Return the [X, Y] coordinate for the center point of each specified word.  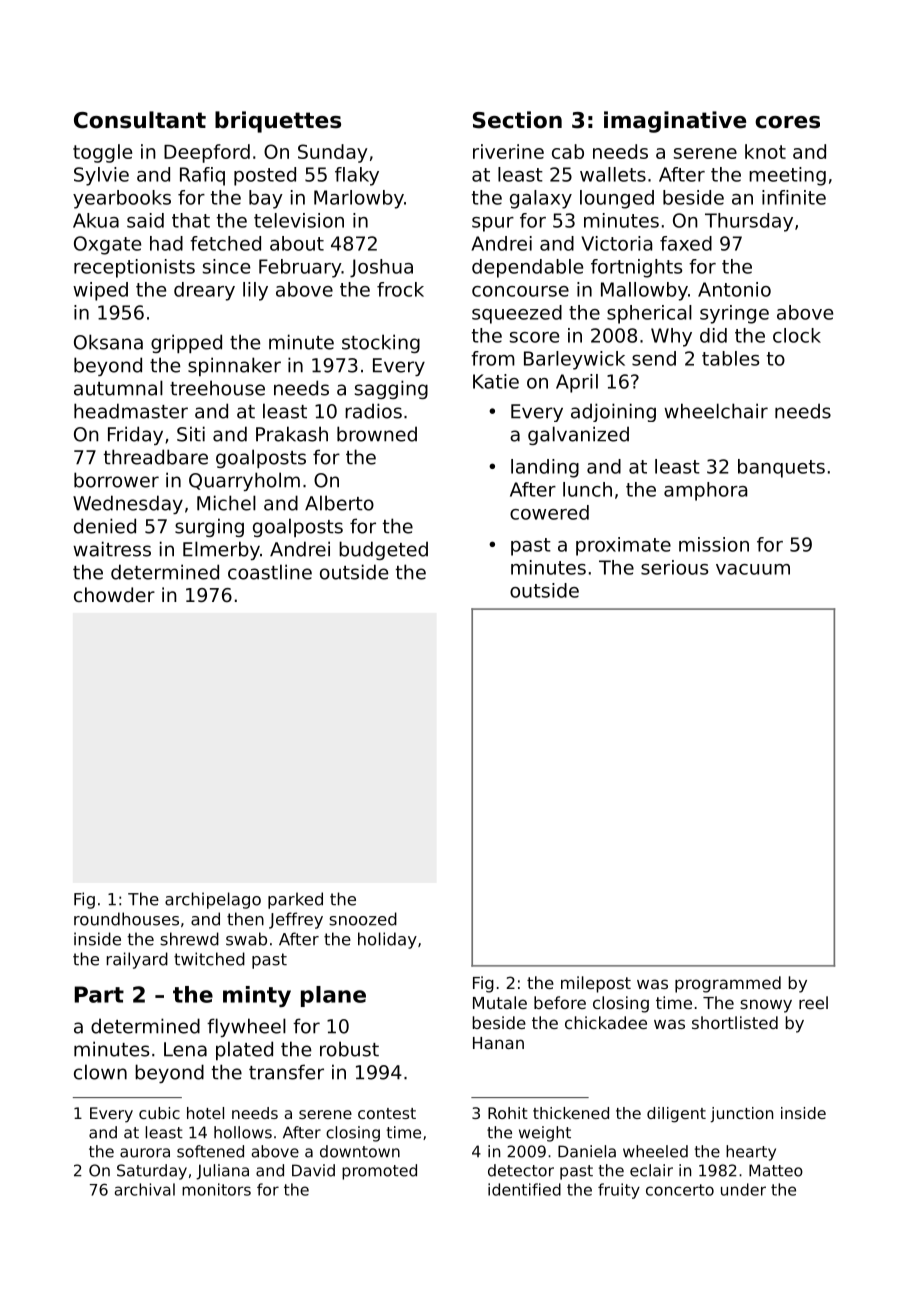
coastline [270, 572]
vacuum [753, 569]
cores [787, 122]
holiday [387, 940]
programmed [728, 984]
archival [145, 1189]
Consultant [140, 120]
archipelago [213, 900]
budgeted [383, 550]
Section [517, 120]
